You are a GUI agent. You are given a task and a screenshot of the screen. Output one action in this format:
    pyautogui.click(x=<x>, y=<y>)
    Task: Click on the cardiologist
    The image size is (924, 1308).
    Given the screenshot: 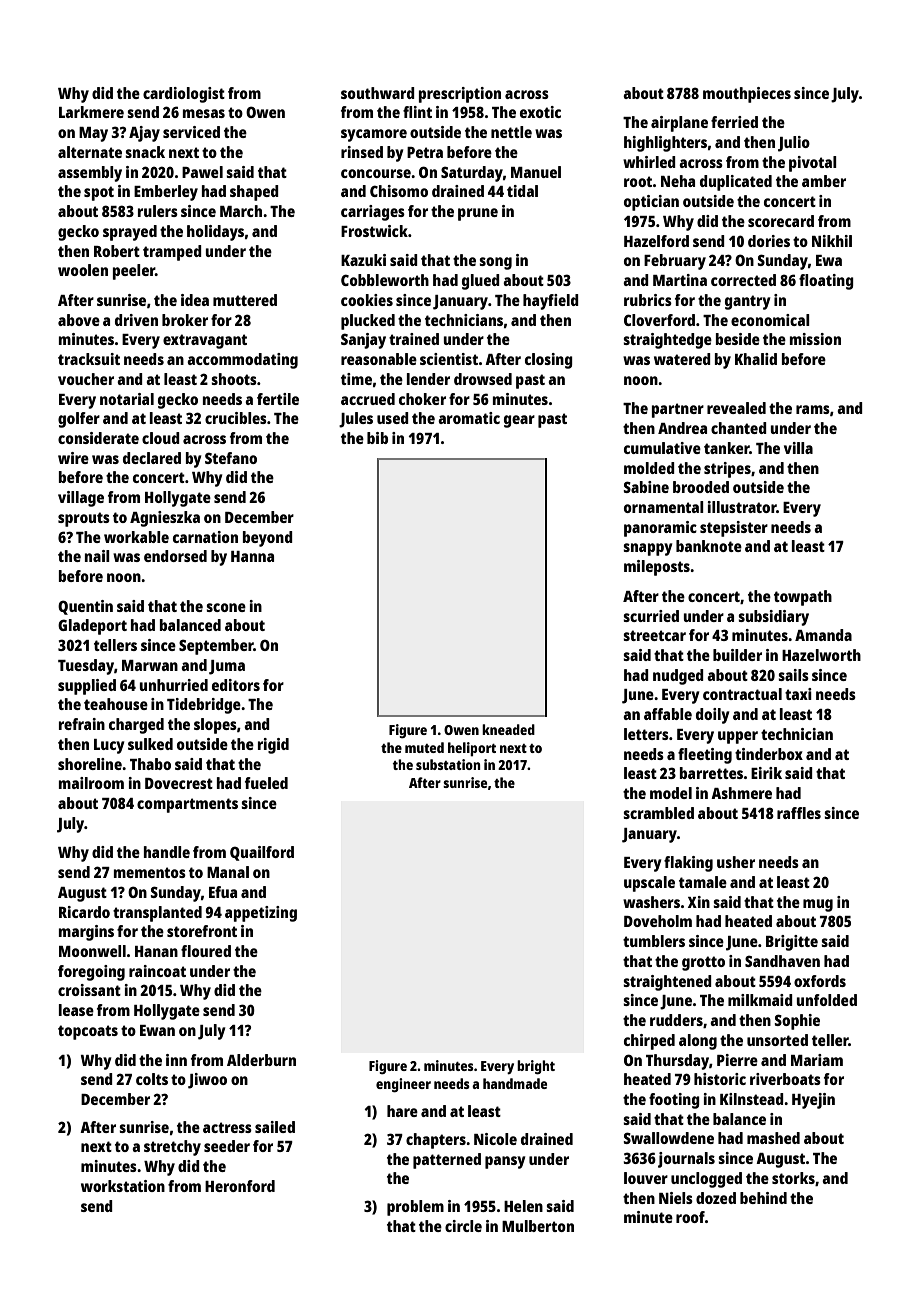 What is the action you would take?
    pyautogui.click(x=184, y=95)
